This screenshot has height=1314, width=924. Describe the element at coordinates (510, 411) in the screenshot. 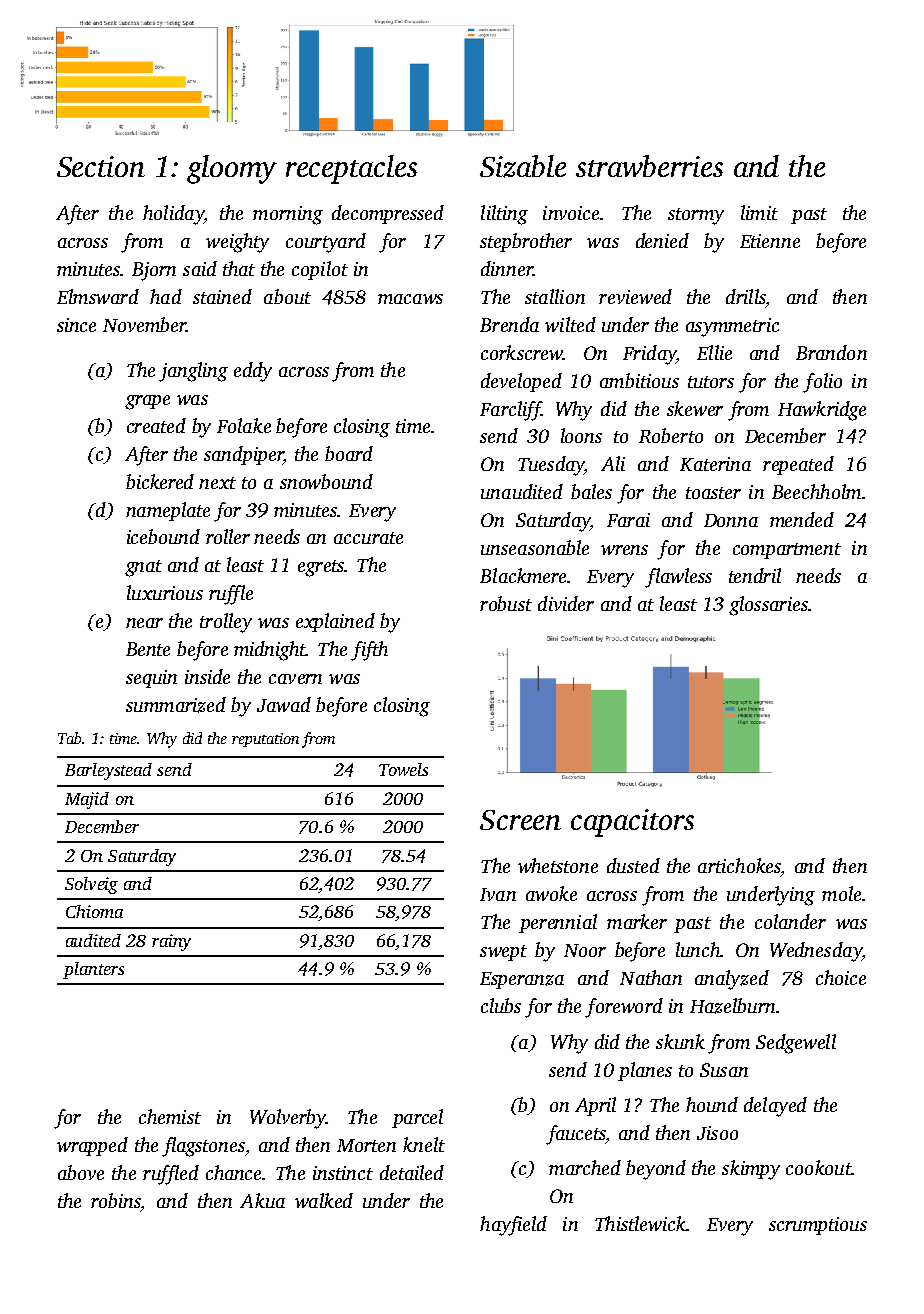

I see `Farcliff` at that location.
